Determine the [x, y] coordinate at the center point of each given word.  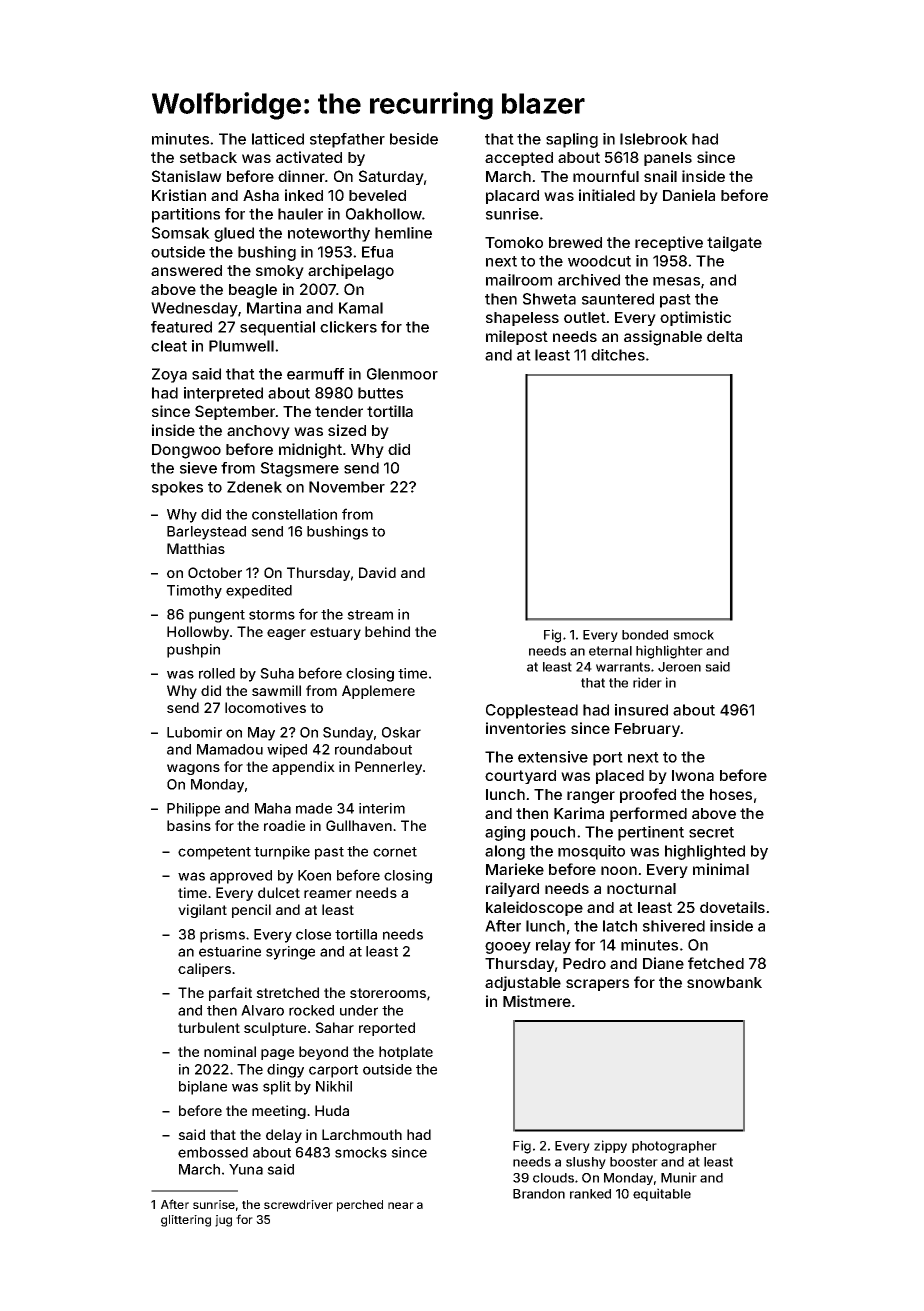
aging [505, 833]
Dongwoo [186, 451]
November [347, 487]
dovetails [732, 907]
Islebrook [654, 139]
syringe [290, 953]
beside [414, 139]
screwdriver [298, 1204]
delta [724, 336]
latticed [278, 139]
